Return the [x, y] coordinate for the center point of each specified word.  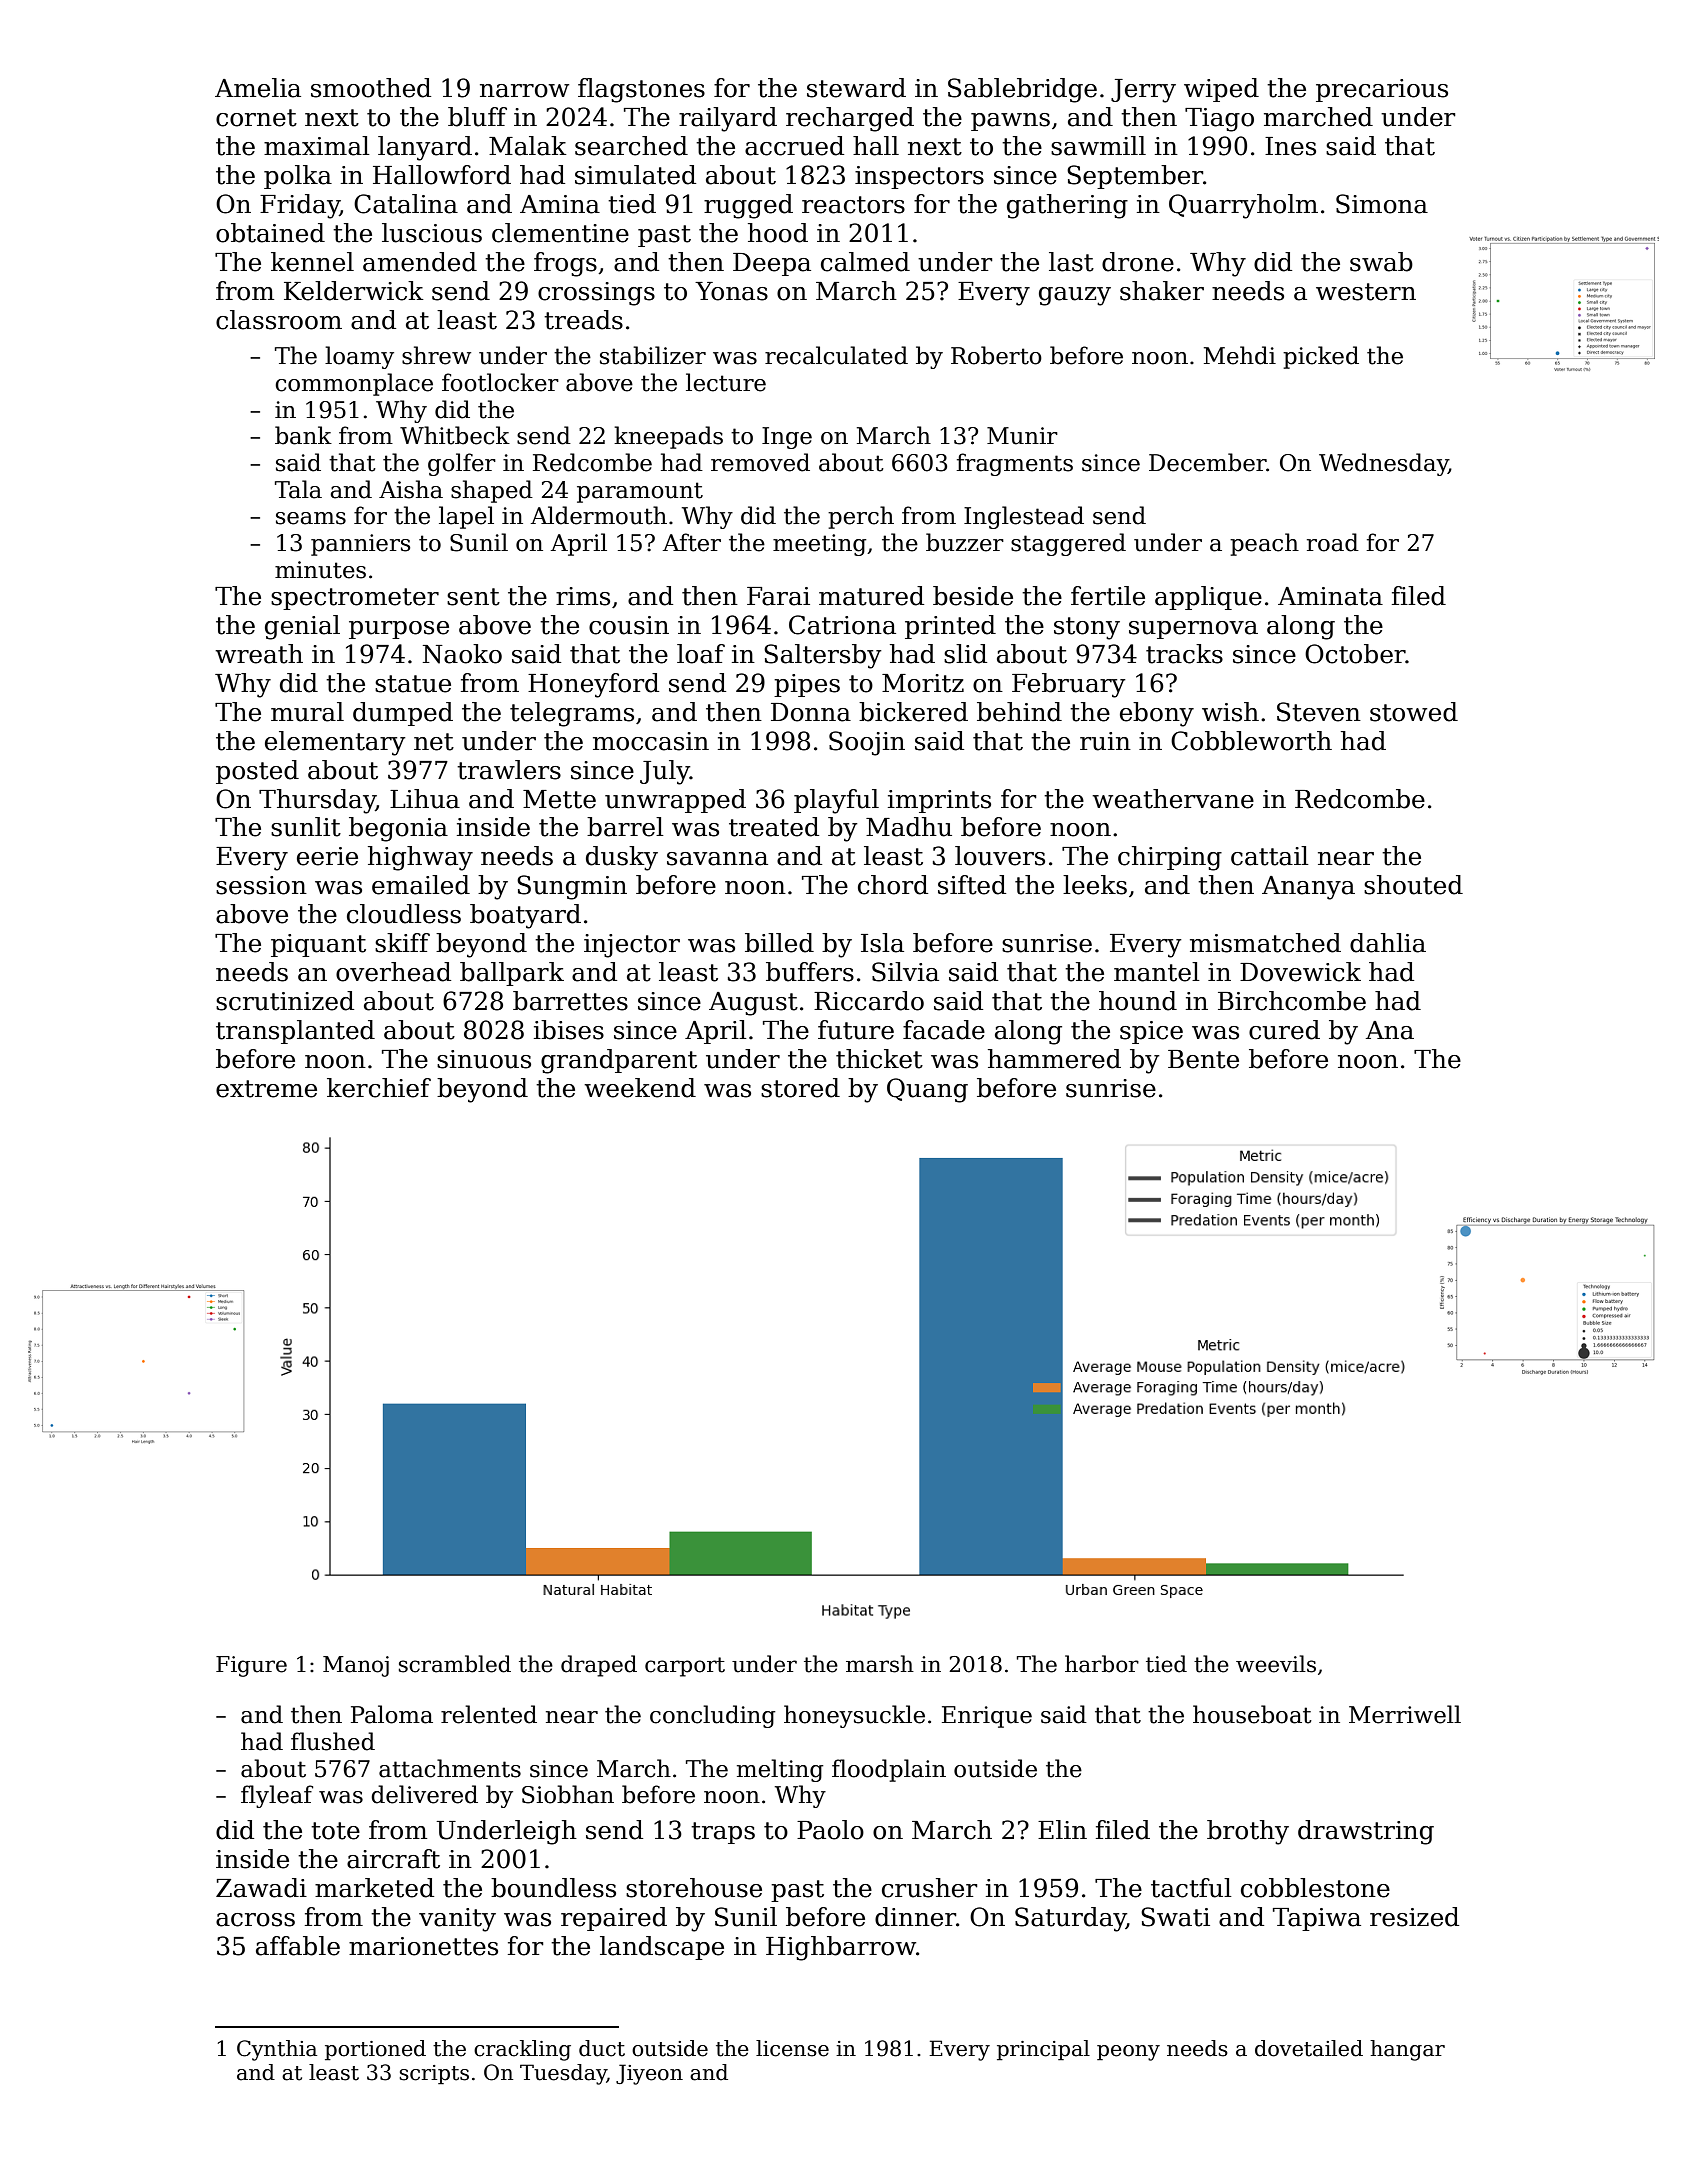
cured [1284, 1030]
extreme [266, 1089]
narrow [524, 91]
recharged [850, 119]
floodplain [889, 1770]
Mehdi [1240, 355]
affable [298, 1946]
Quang [927, 1090]
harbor [1102, 1664]
